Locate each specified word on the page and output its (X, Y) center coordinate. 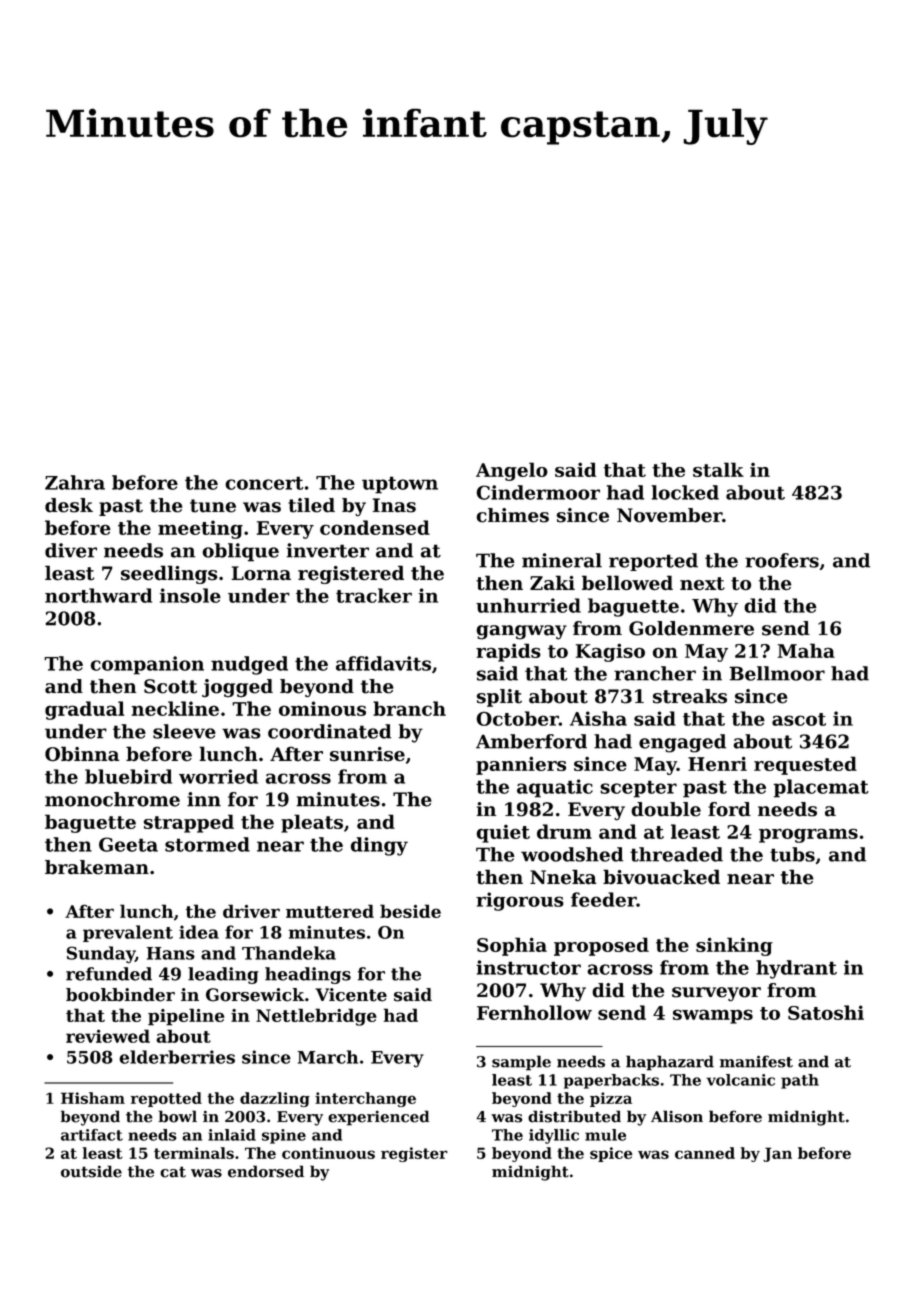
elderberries (177, 1057)
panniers (521, 765)
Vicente (351, 995)
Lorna (261, 573)
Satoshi (826, 1012)
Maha (806, 650)
